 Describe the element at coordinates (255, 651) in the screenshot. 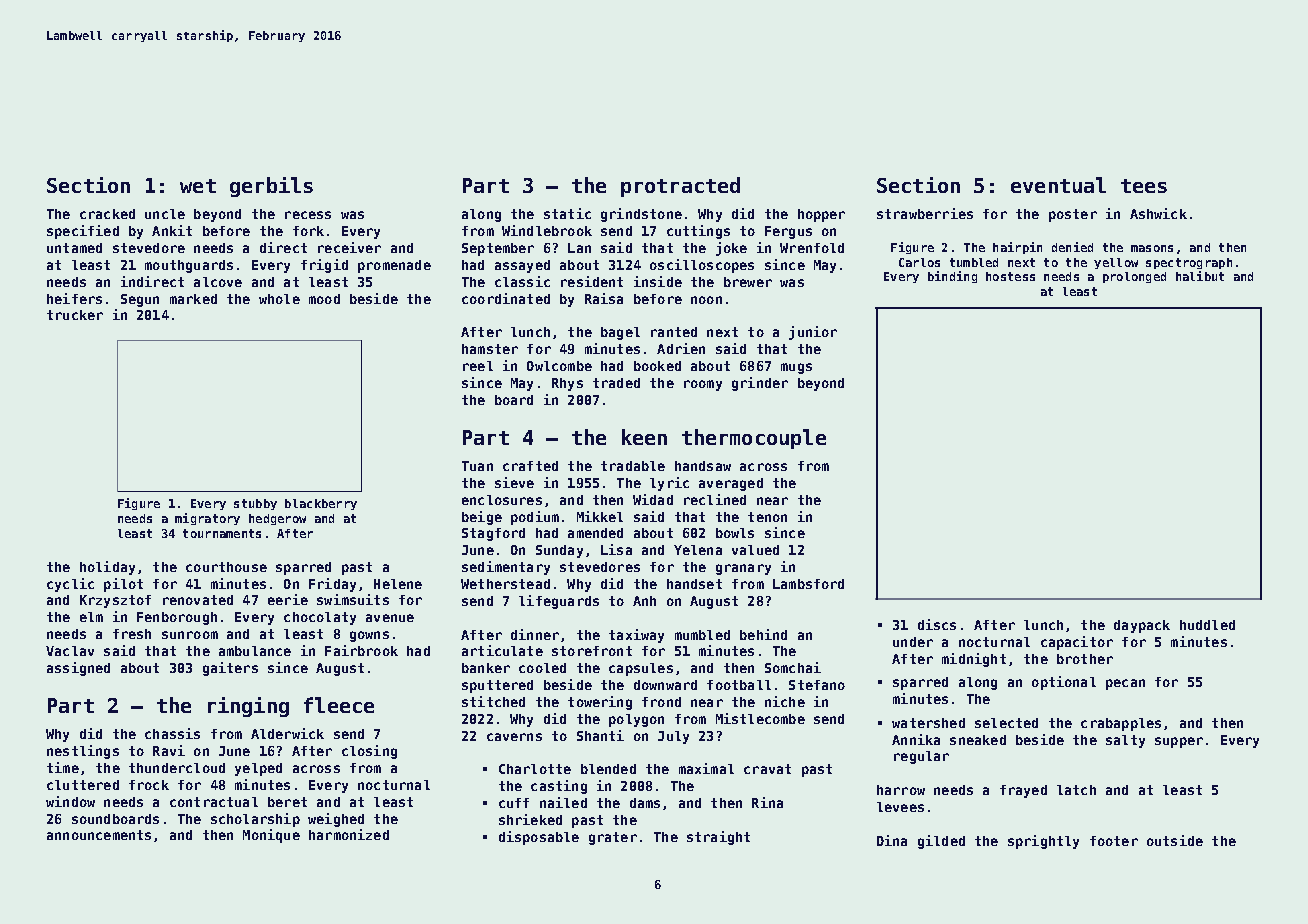

I see `ambulance` at that location.
